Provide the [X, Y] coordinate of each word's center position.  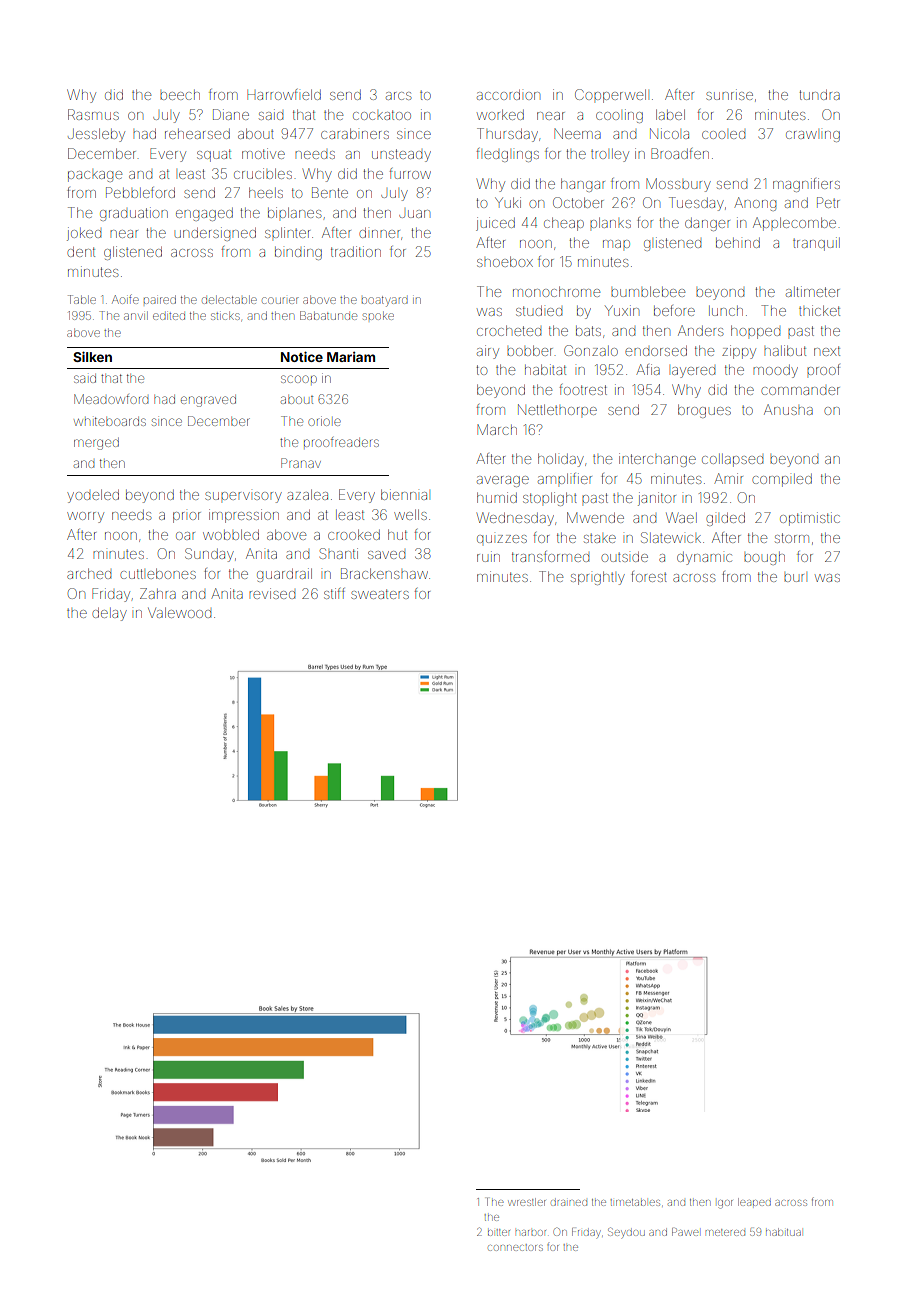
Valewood [179, 612]
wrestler [527, 1202]
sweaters [380, 594]
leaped [754, 1202]
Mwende [595, 517]
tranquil [816, 244]
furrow [410, 173]
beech [180, 95]
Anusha [788, 409]
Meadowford [111, 399]
